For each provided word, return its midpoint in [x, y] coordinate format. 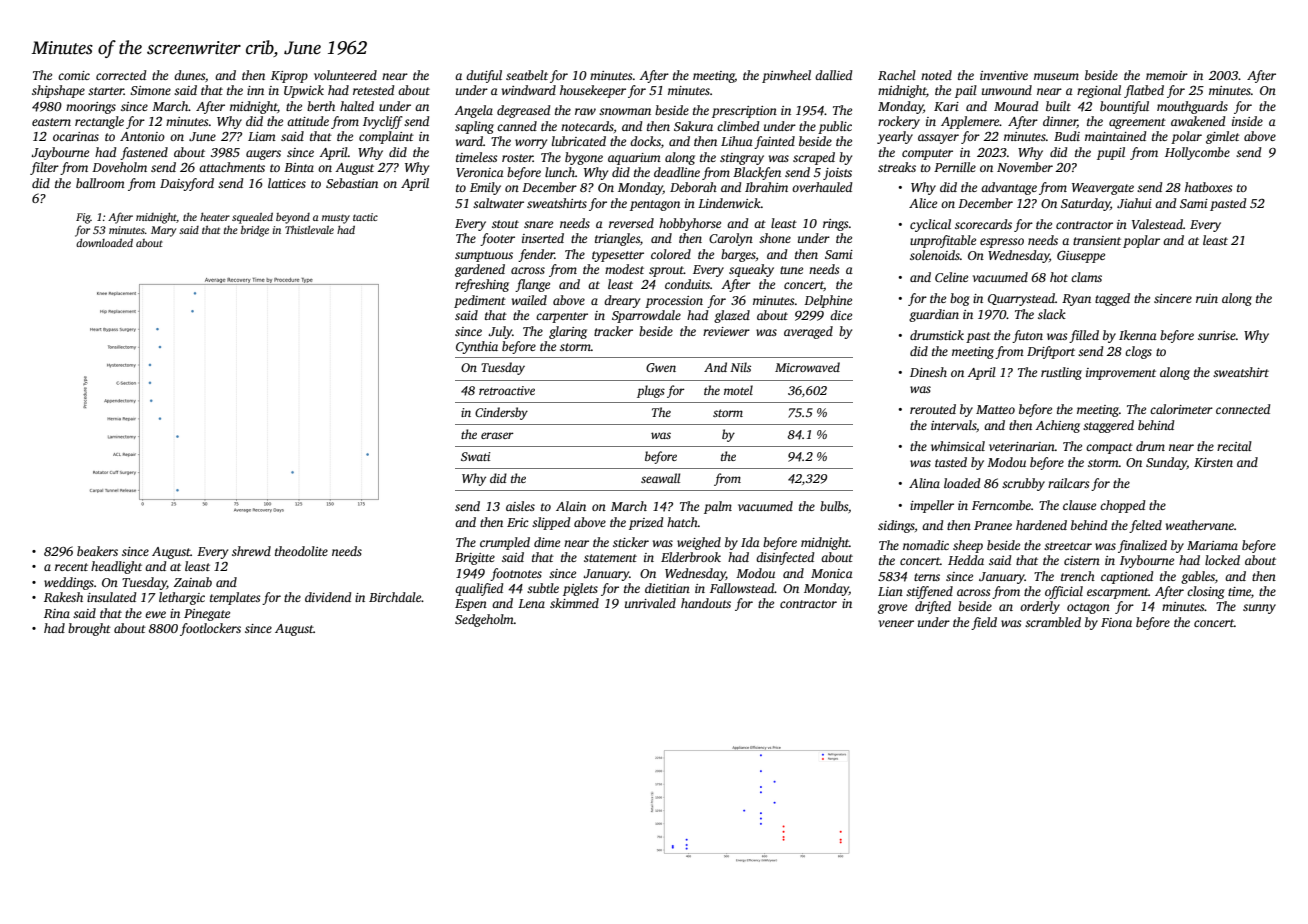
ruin [1207, 298]
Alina [924, 483]
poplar [1141, 241]
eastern [51, 122]
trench [1078, 576]
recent [71, 567]
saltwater [498, 203]
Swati [476, 456]
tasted [951, 462]
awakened [1198, 121]
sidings [896, 526]
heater [215, 216]
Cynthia [477, 347]
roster [517, 158]
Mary [163, 231]
